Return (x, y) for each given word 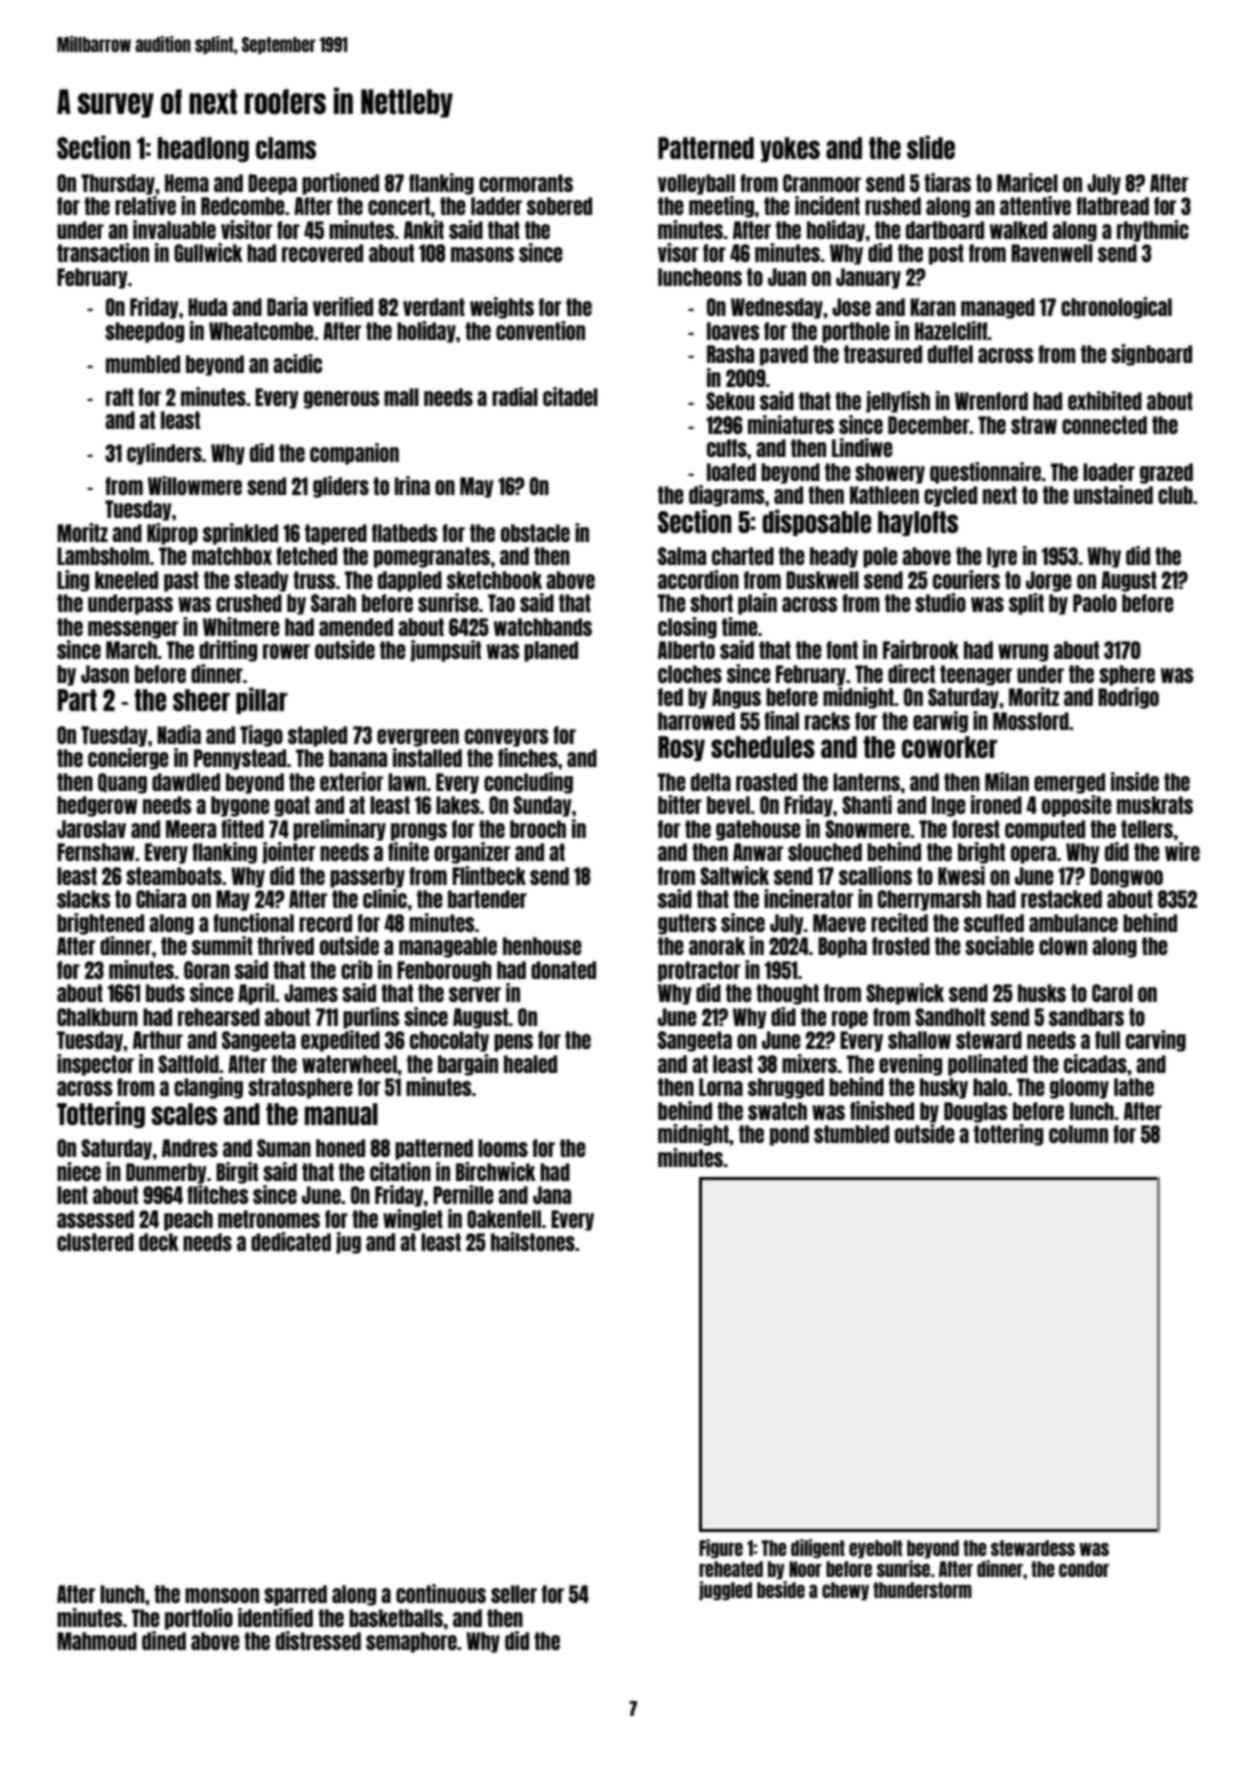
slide (931, 147)
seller (514, 1594)
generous (341, 400)
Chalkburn (97, 1017)
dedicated (291, 1241)
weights (502, 308)
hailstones (533, 1241)
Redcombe (243, 206)
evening (910, 1065)
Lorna (721, 1087)
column (1078, 1134)
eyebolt (875, 1549)
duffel (950, 354)
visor (678, 252)
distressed (318, 1640)
